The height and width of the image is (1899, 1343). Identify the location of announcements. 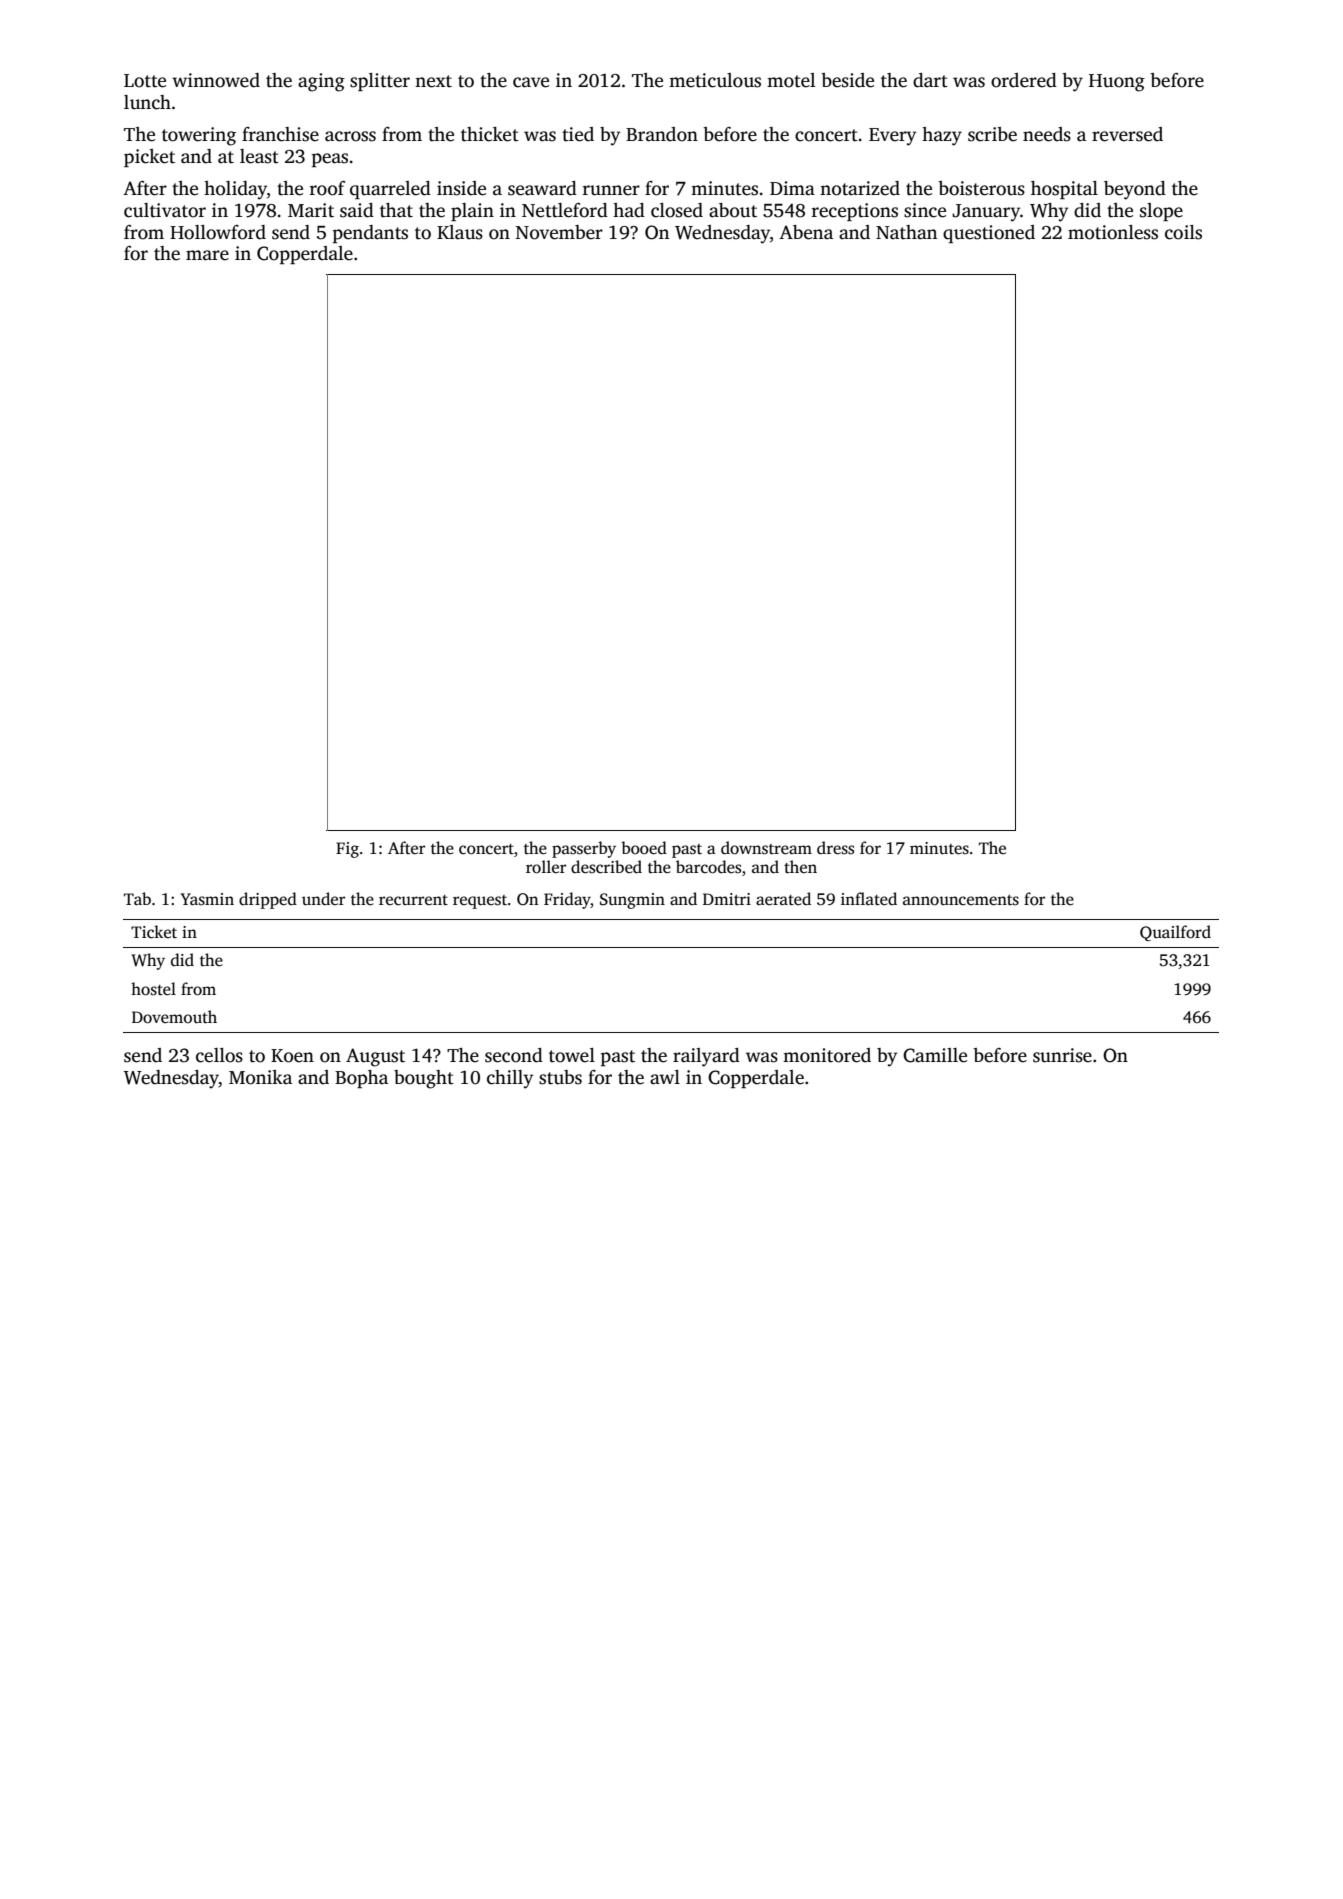
(961, 900).
